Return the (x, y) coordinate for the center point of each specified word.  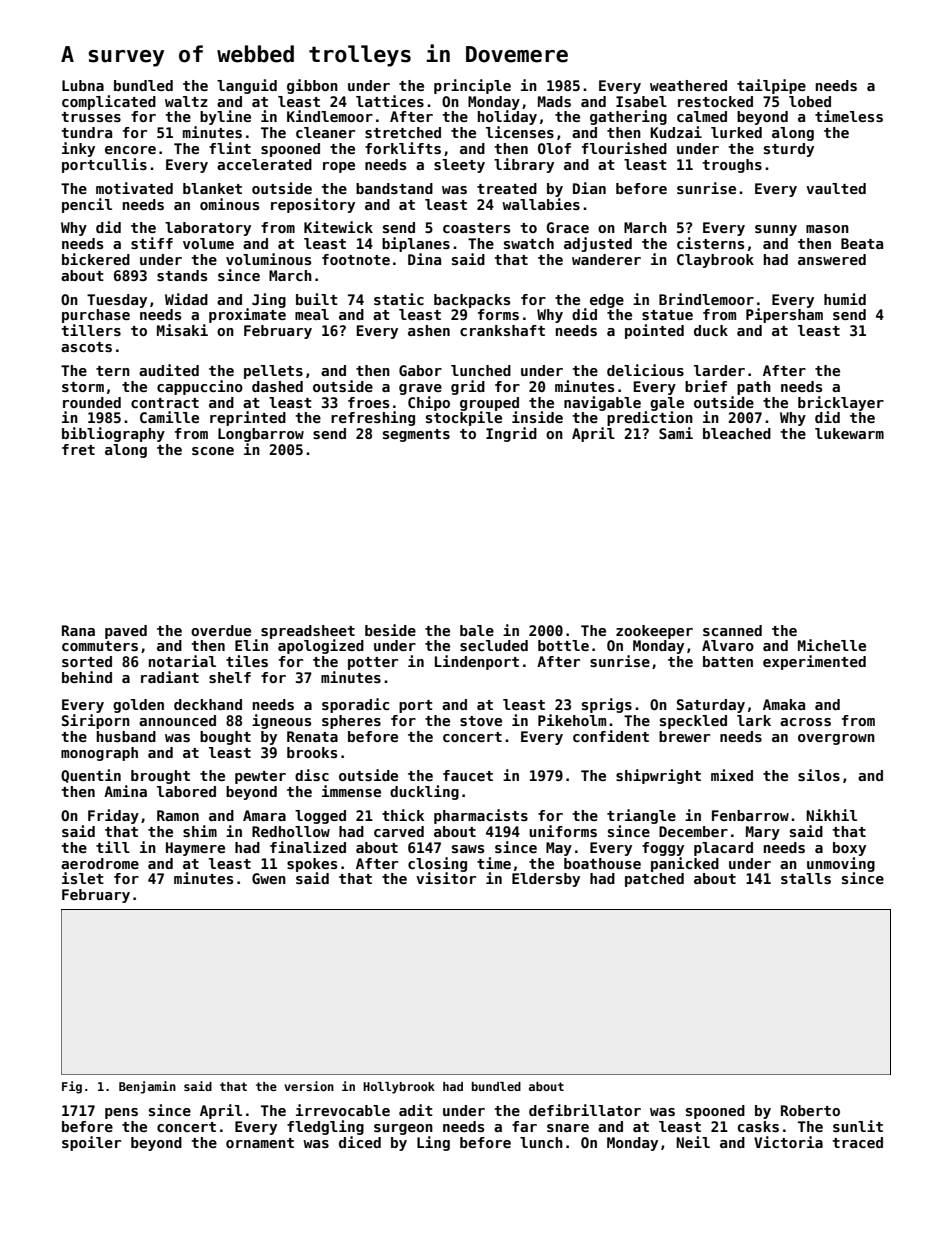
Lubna (83, 85)
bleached (737, 433)
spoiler (91, 1143)
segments (416, 435)
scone (213, 451)
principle (472, 86)
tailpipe (771, 86)
